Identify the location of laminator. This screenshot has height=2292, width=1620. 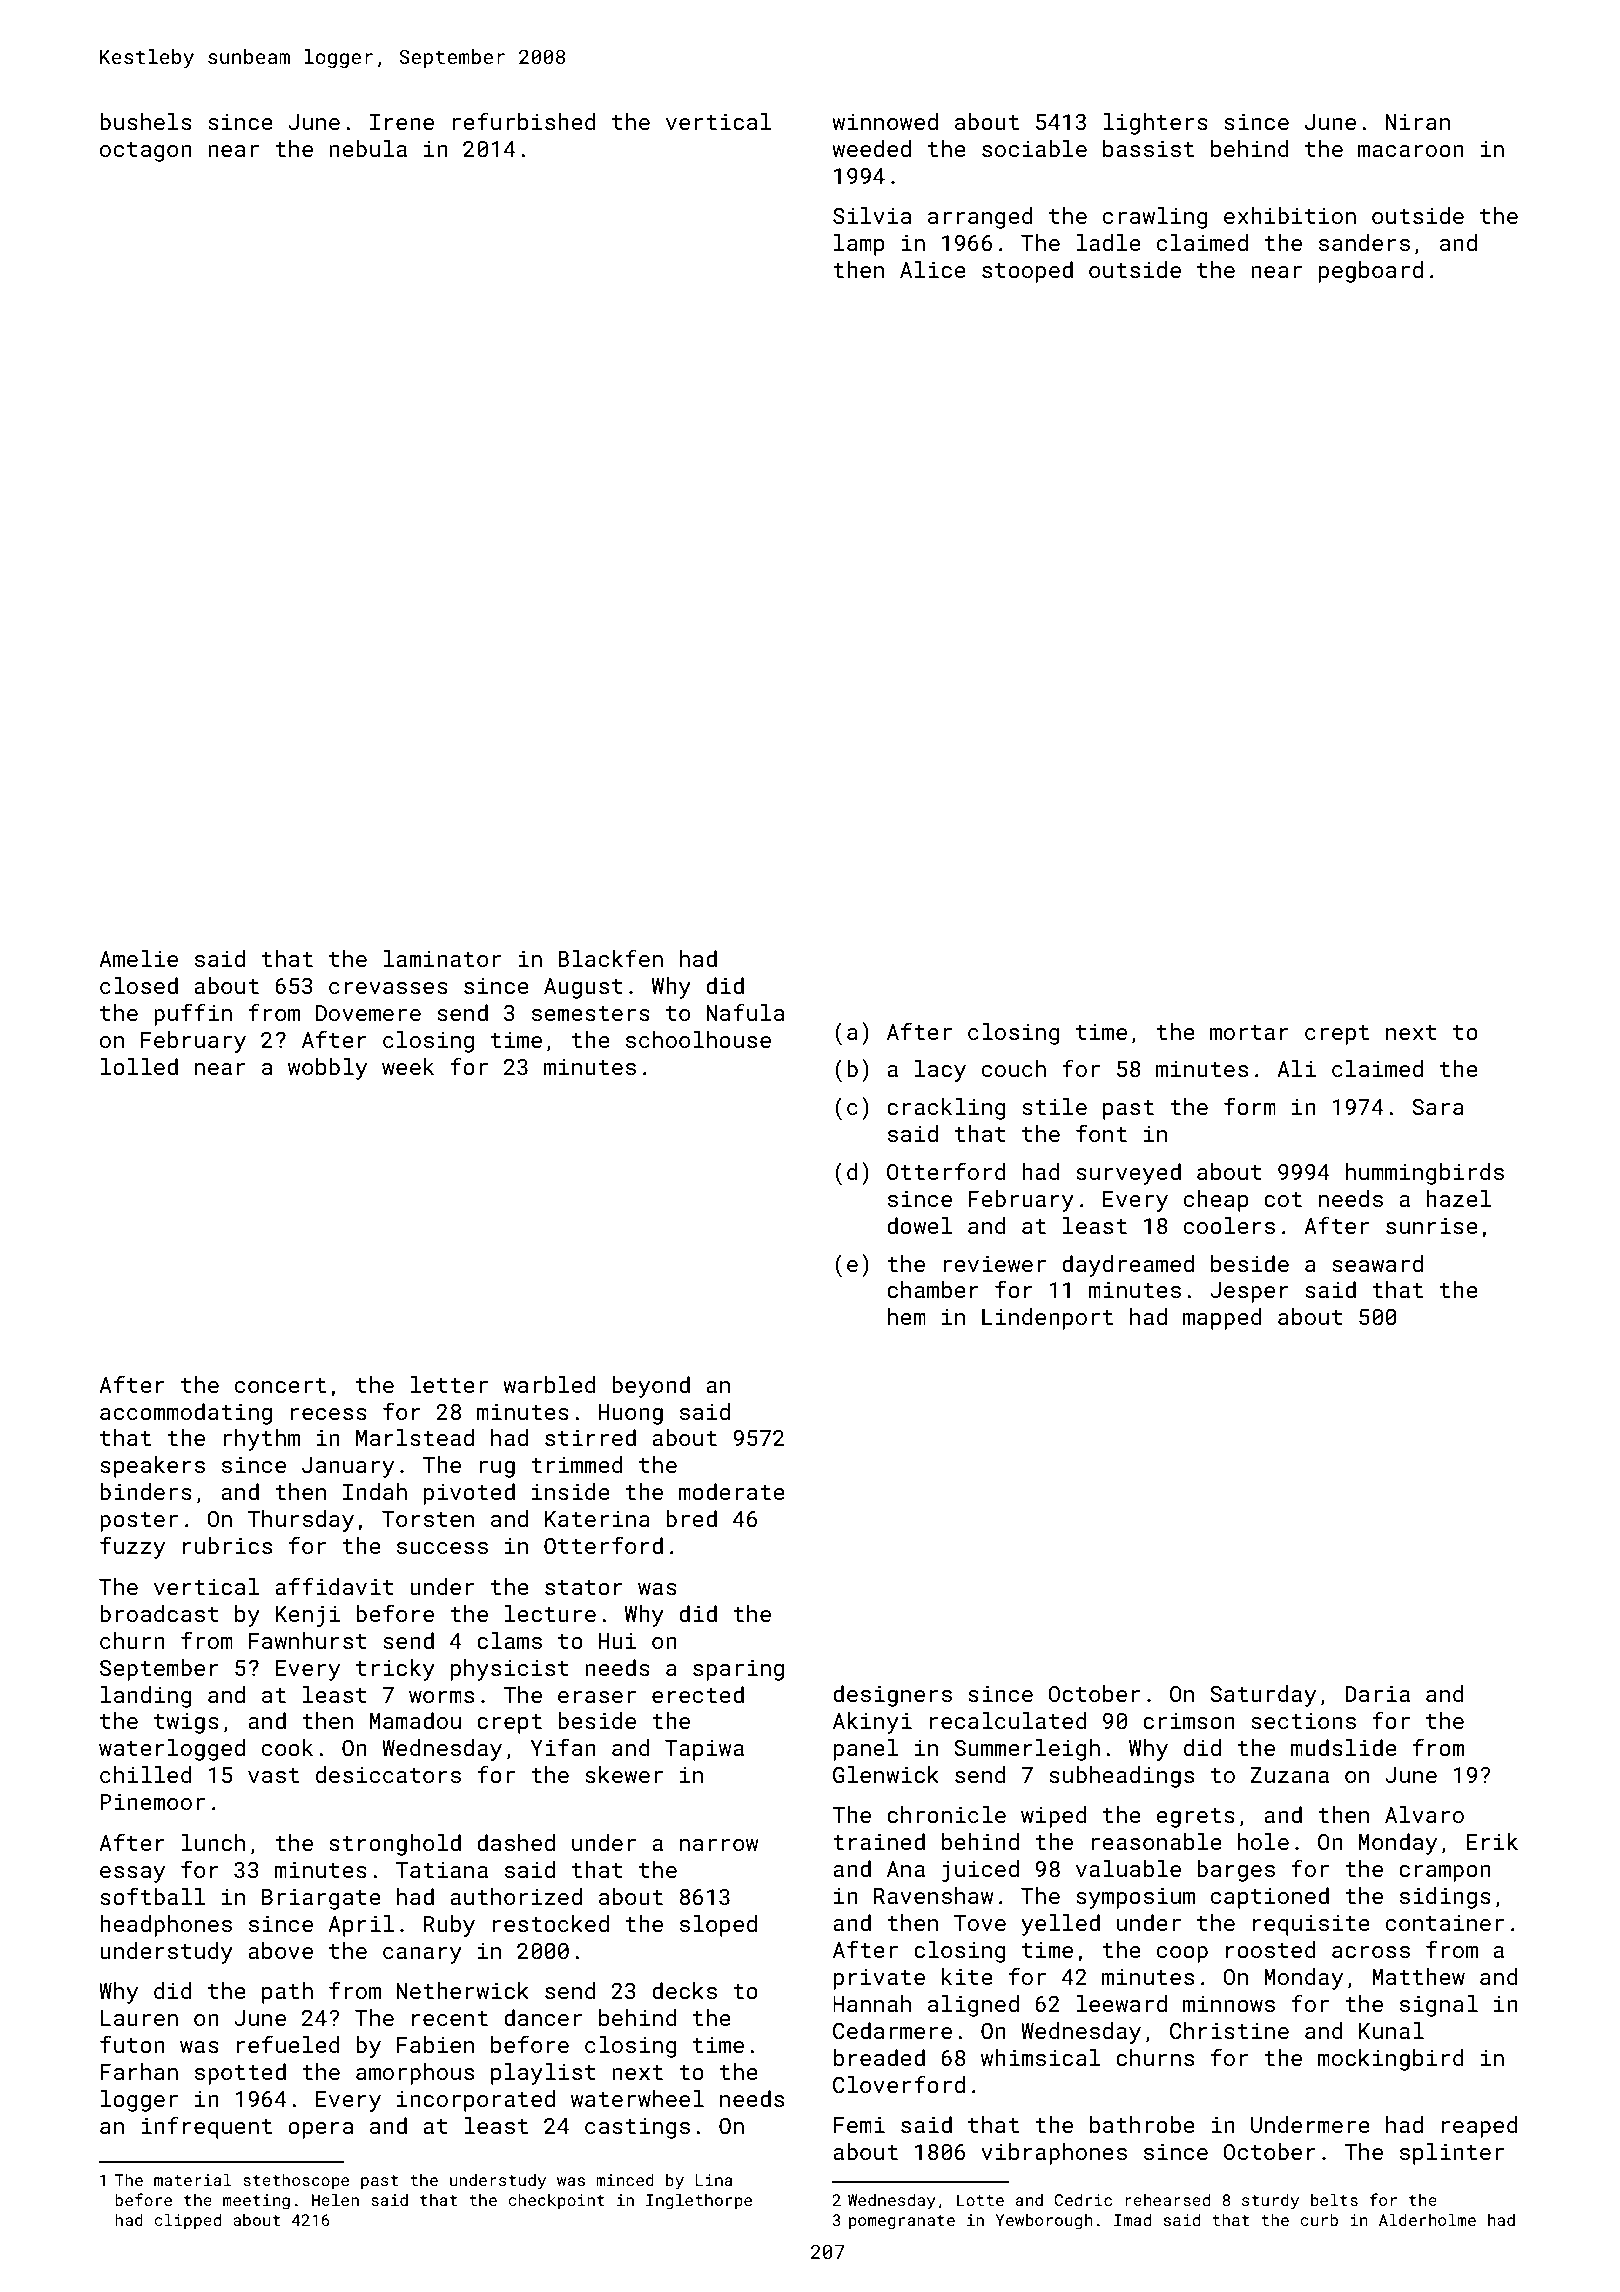
(442, 958).
